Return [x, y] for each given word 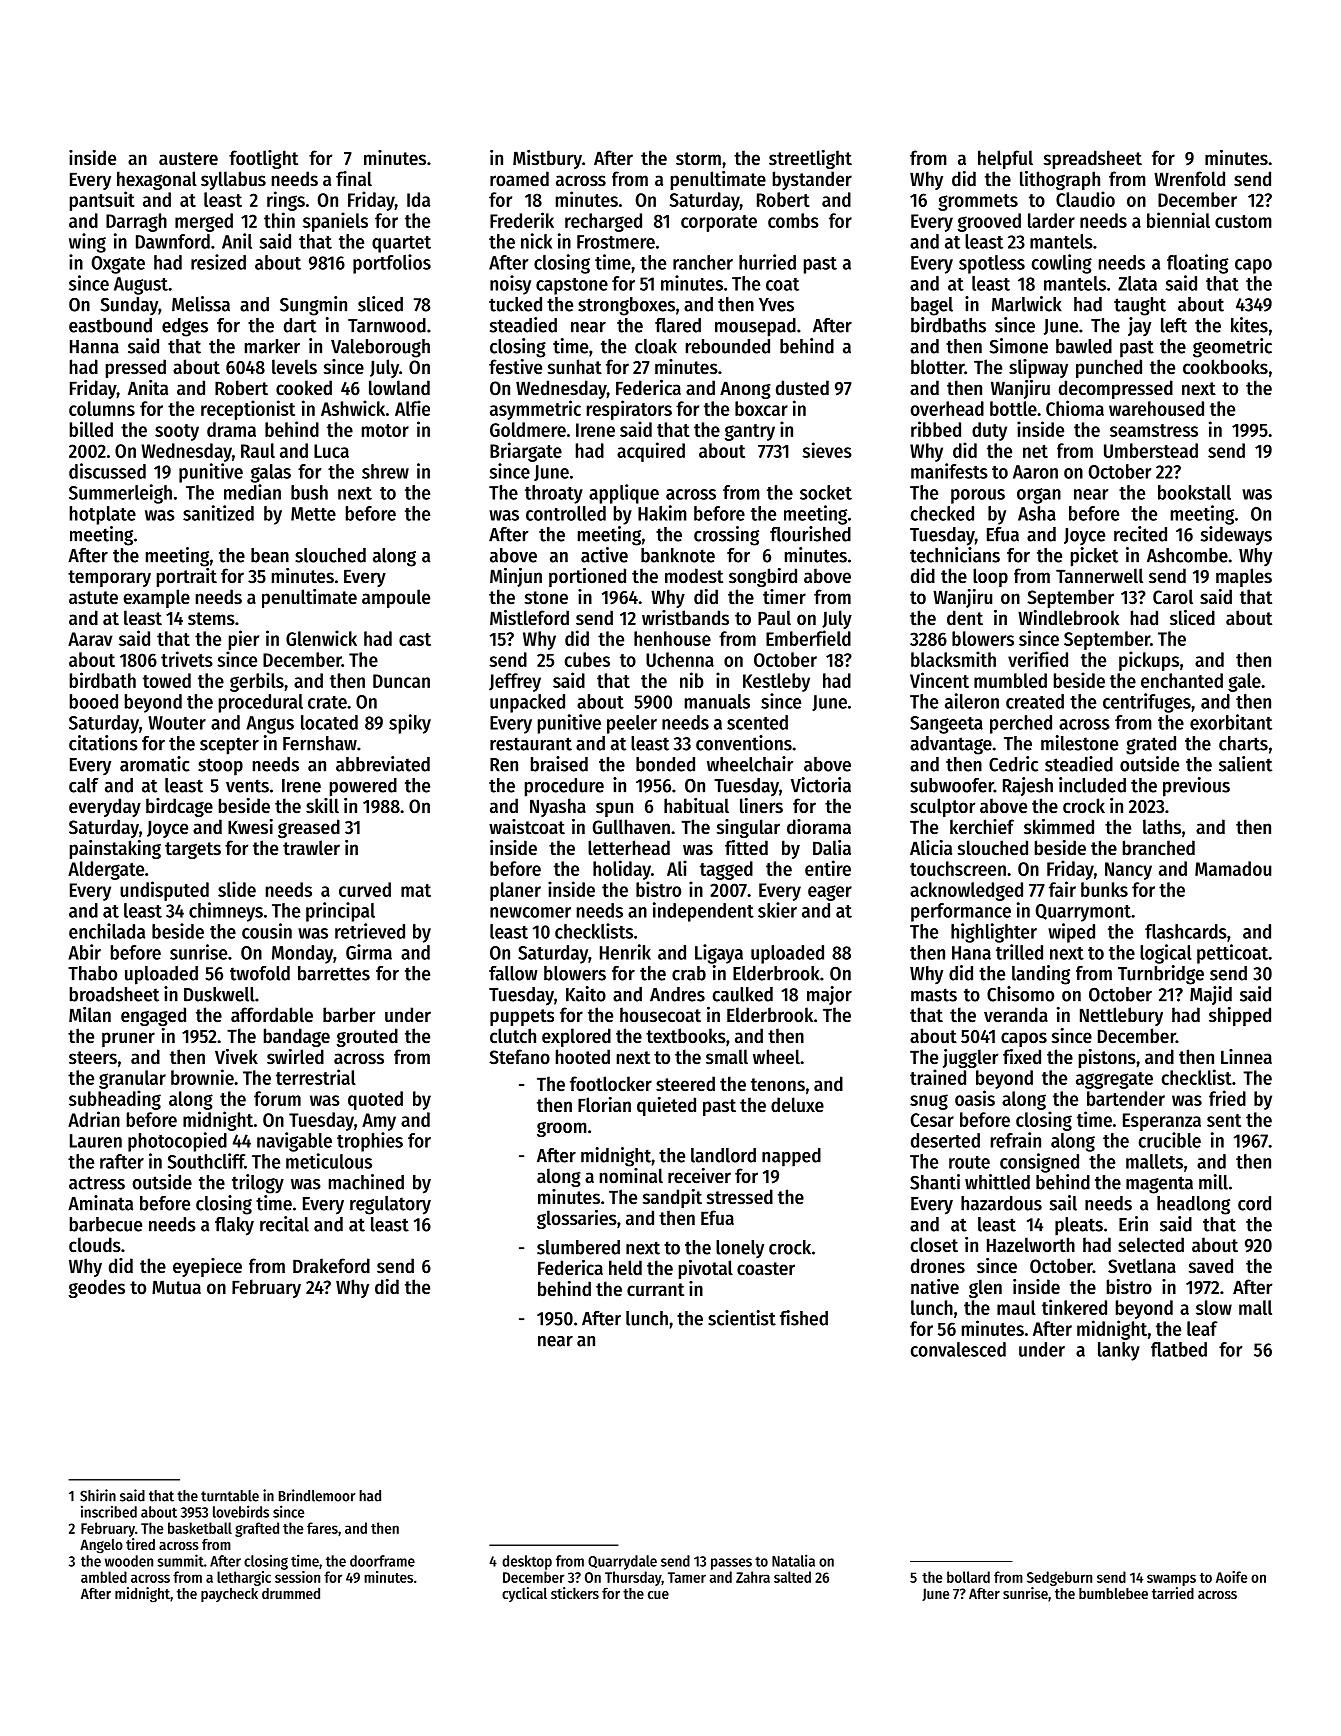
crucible [1170, 1140]
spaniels [335, 222]
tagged [726, 870]
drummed [291, 1593]
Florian [604, 1105]
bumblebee [1113, 1593]
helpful [1005, 159]
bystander [812, 180]
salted [792, 1577]
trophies [370, 1142]
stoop [220, 767]
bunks [1104, 889]
